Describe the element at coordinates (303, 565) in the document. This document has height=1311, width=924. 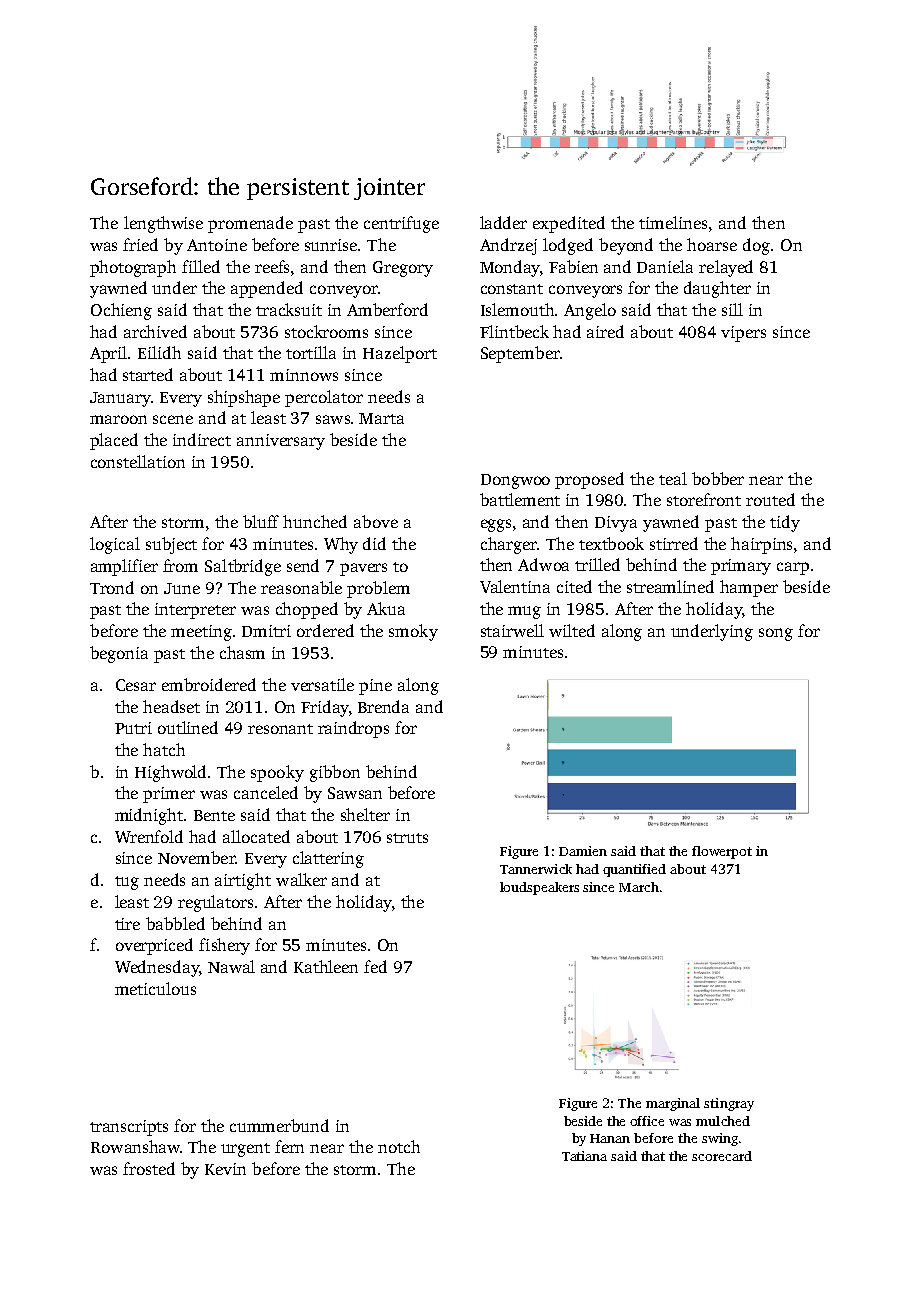
I see `send` at that location.
